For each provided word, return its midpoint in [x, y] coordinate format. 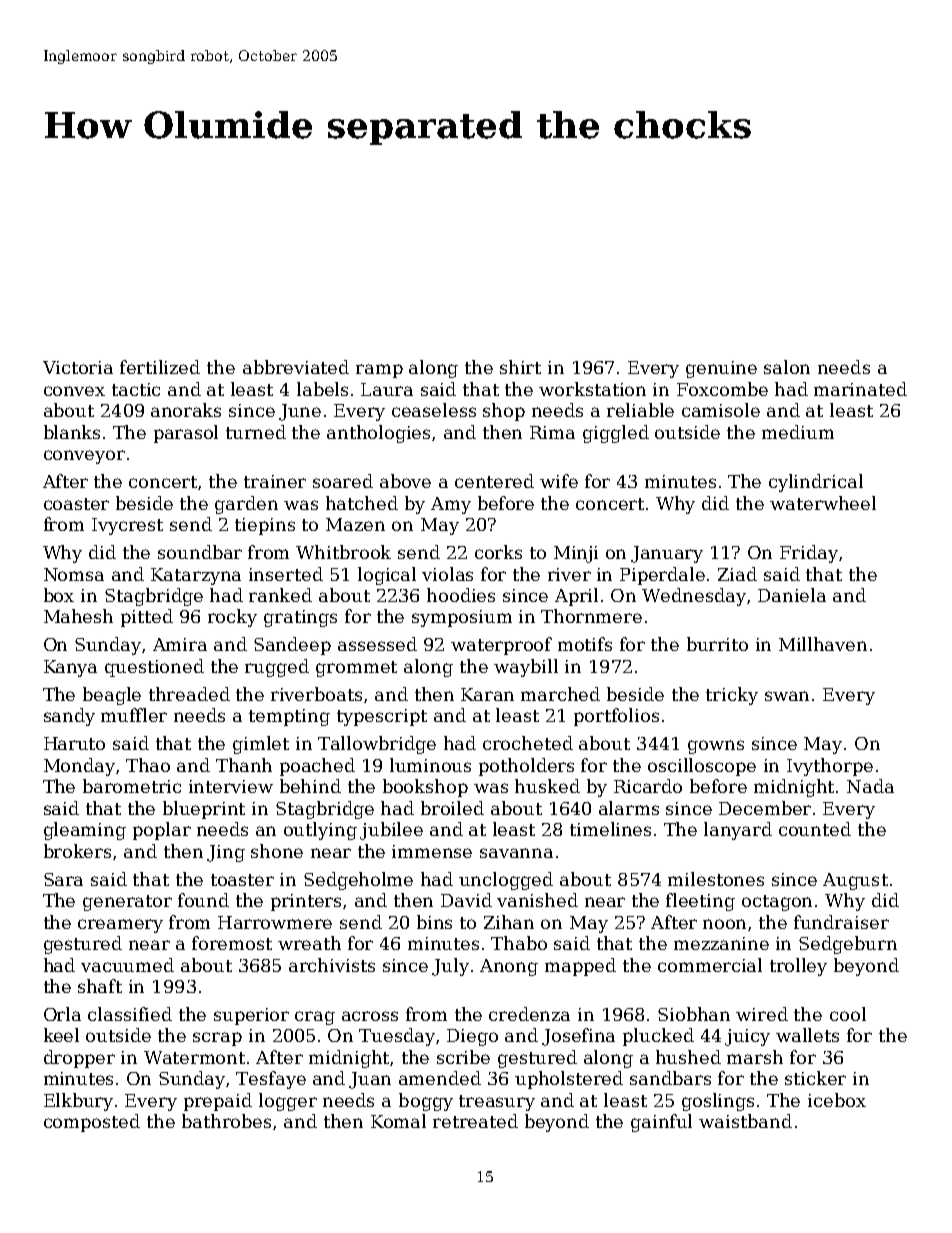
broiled [452, 808]
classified [130, 1014]
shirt [520, 367]
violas [447, 574]
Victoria [78, 367]
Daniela [792, 595]
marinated [860, 389]
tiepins [265, 526]
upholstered [569, 1080]
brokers [77, 851]
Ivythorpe [830, 767]
